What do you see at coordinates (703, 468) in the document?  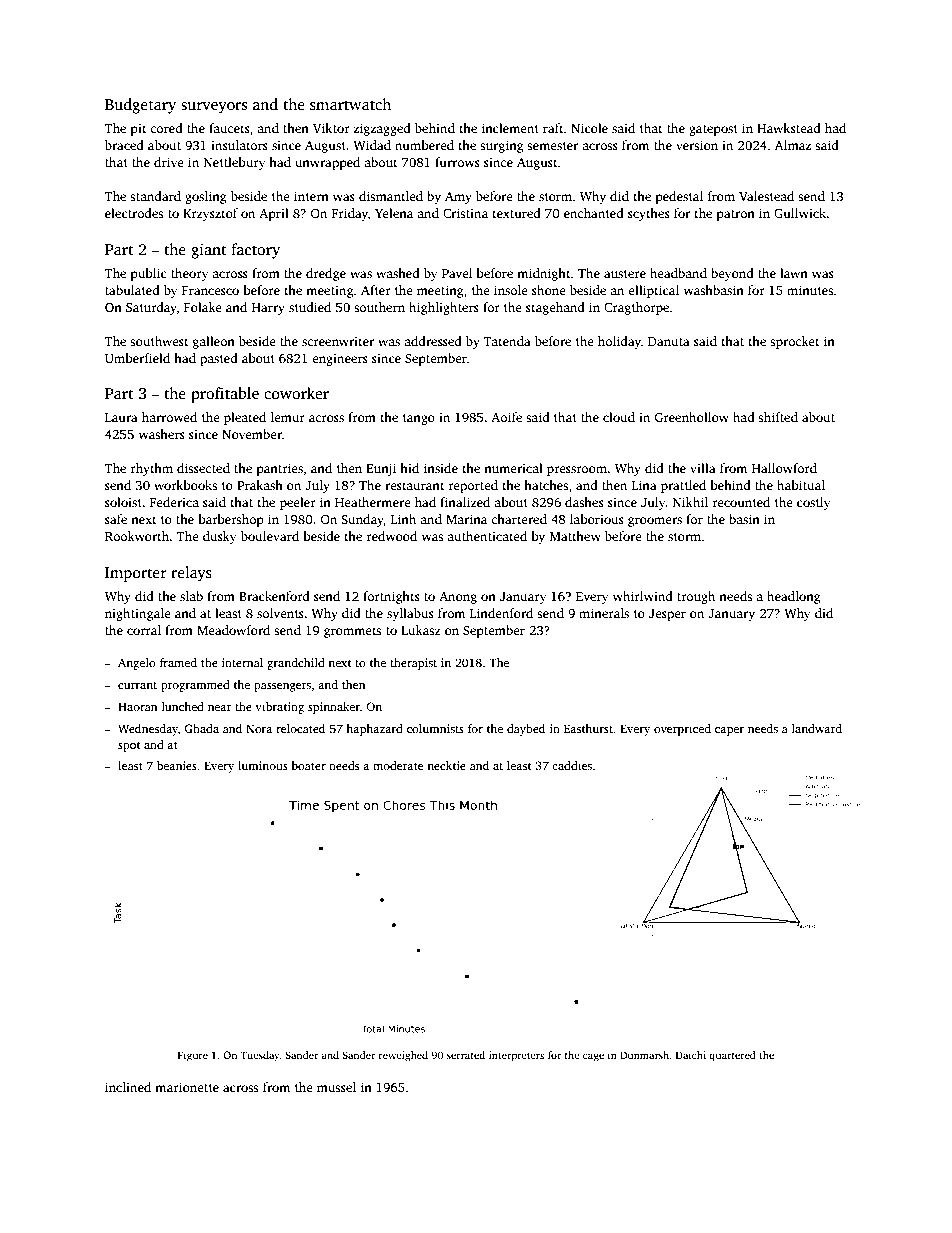 I see `villa` at bounding box center [703, 468].
